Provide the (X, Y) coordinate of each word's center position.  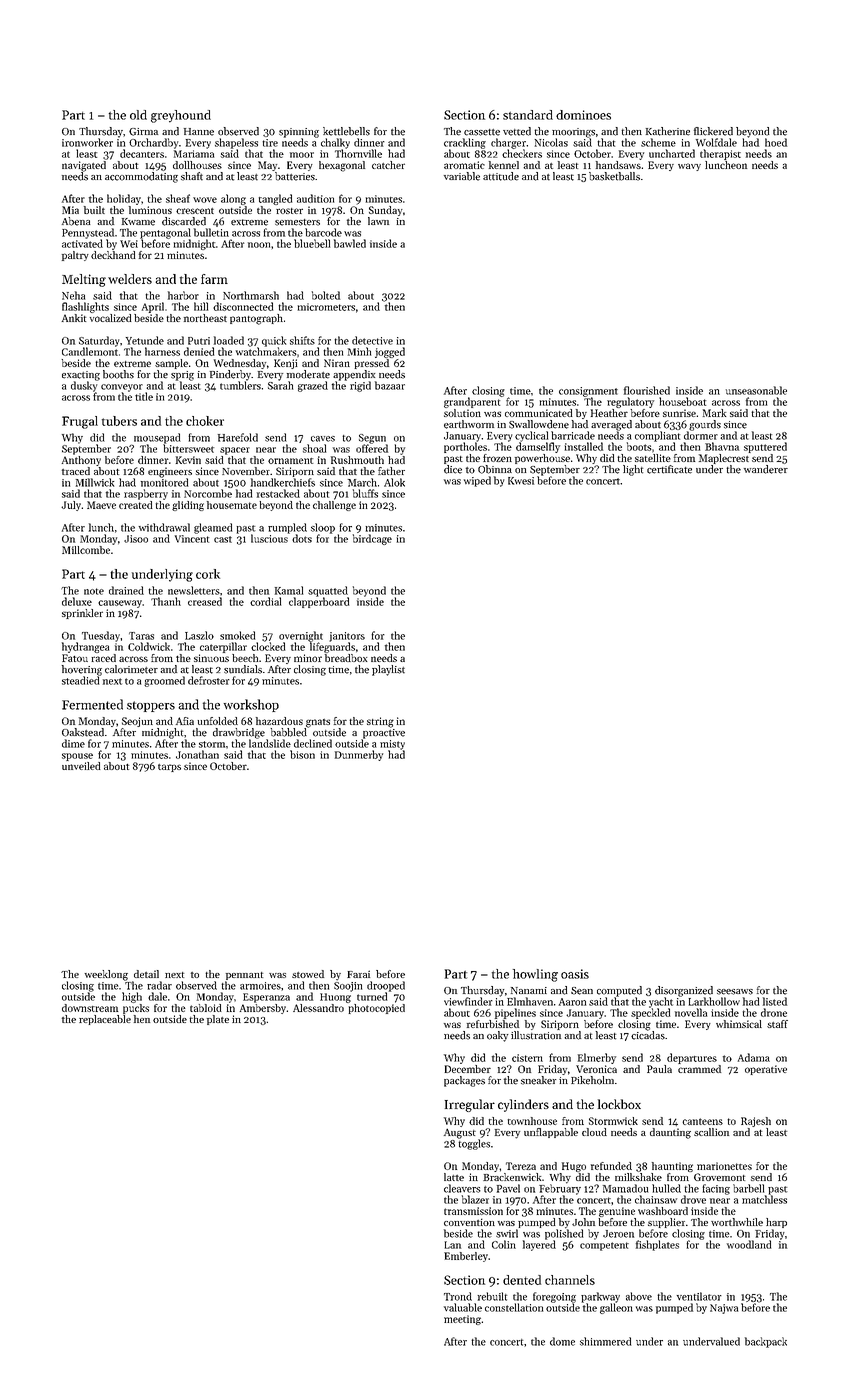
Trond (458, 1296)
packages (464, 1081)
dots (302, 538)
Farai (358, 974)
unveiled (81, 766)
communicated (539, 413)
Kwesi (521, 481)
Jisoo (136, 539)
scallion (711, 1132)
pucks (136, 1009)
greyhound (181, 116)
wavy (689, 167)
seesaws (735, 992)
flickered (713, 131)
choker (205, 421)
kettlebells (346, 131)
